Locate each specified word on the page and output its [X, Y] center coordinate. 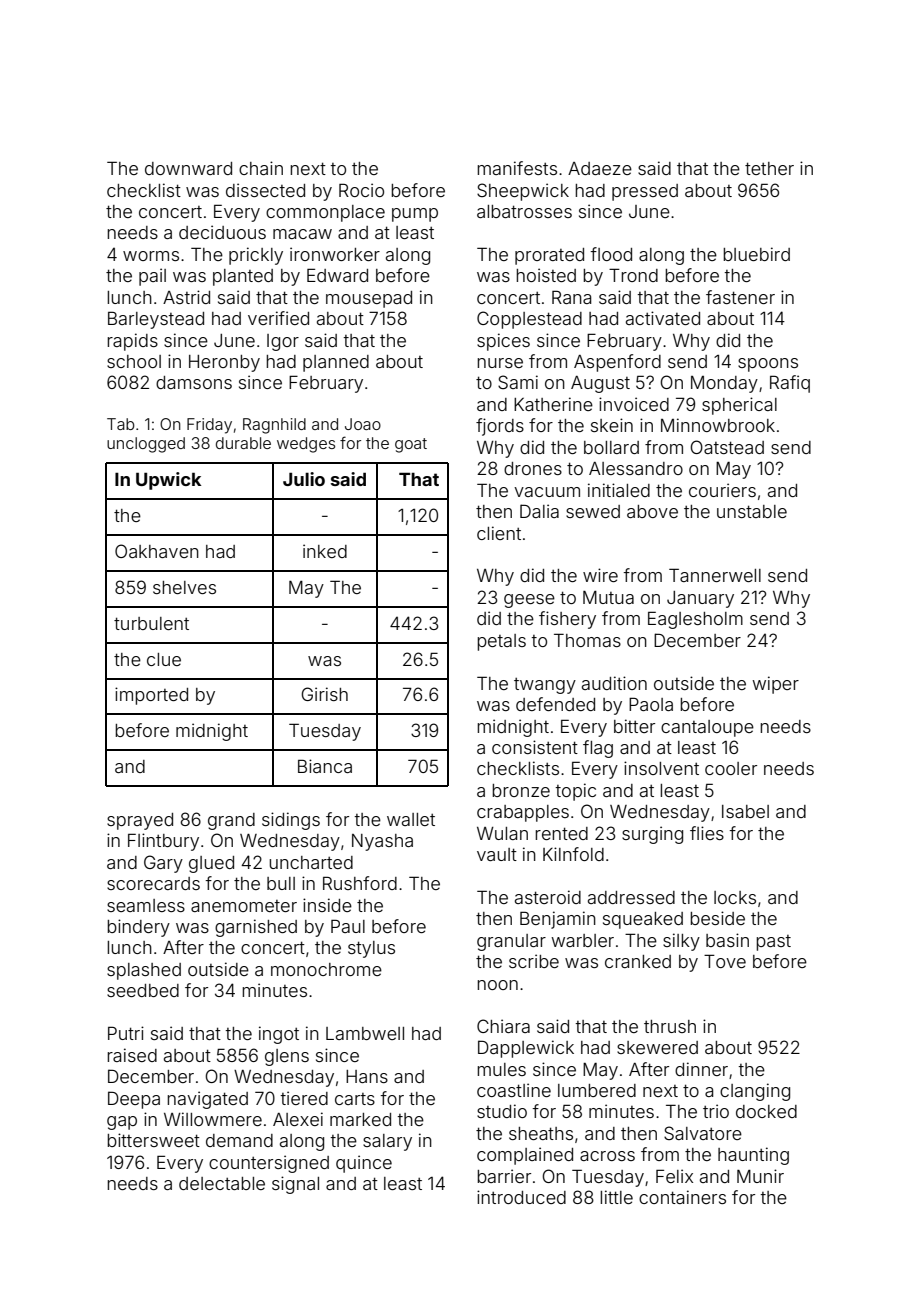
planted [243, 277]
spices [503, 342]
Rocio [361, 190]
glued [211, 864]
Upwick [168, 481]
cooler [731, 768]
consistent [535, 747]
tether [769, 168]
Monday [724, 384]
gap [122, 1123]
